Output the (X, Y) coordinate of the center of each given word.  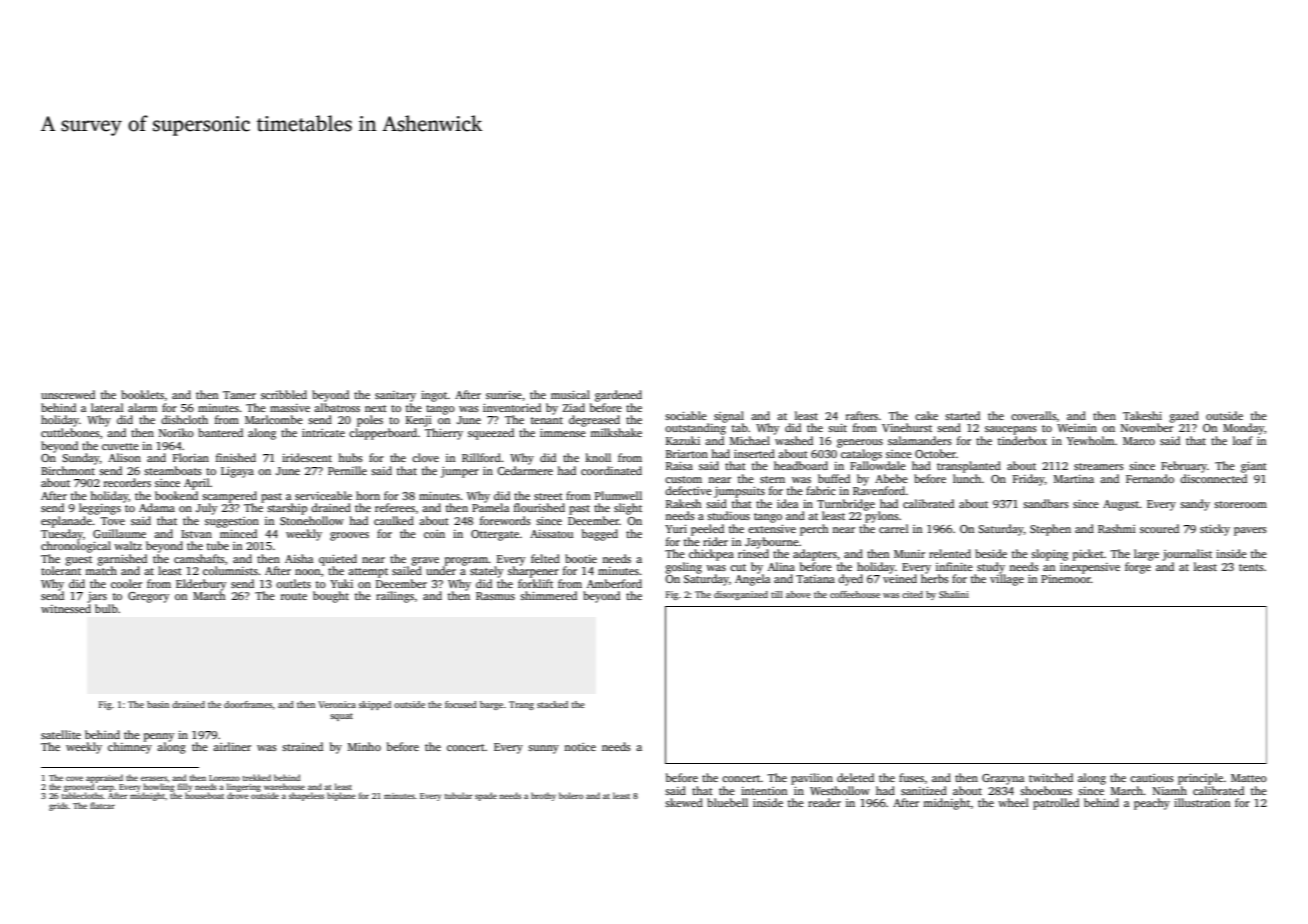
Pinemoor (1066, 579)
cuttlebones (70, 432)
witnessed (66, 608)
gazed (1184, 417)
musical (570, 394)
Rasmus (495, 596)
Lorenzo (224, 778)
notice (580, 747)
